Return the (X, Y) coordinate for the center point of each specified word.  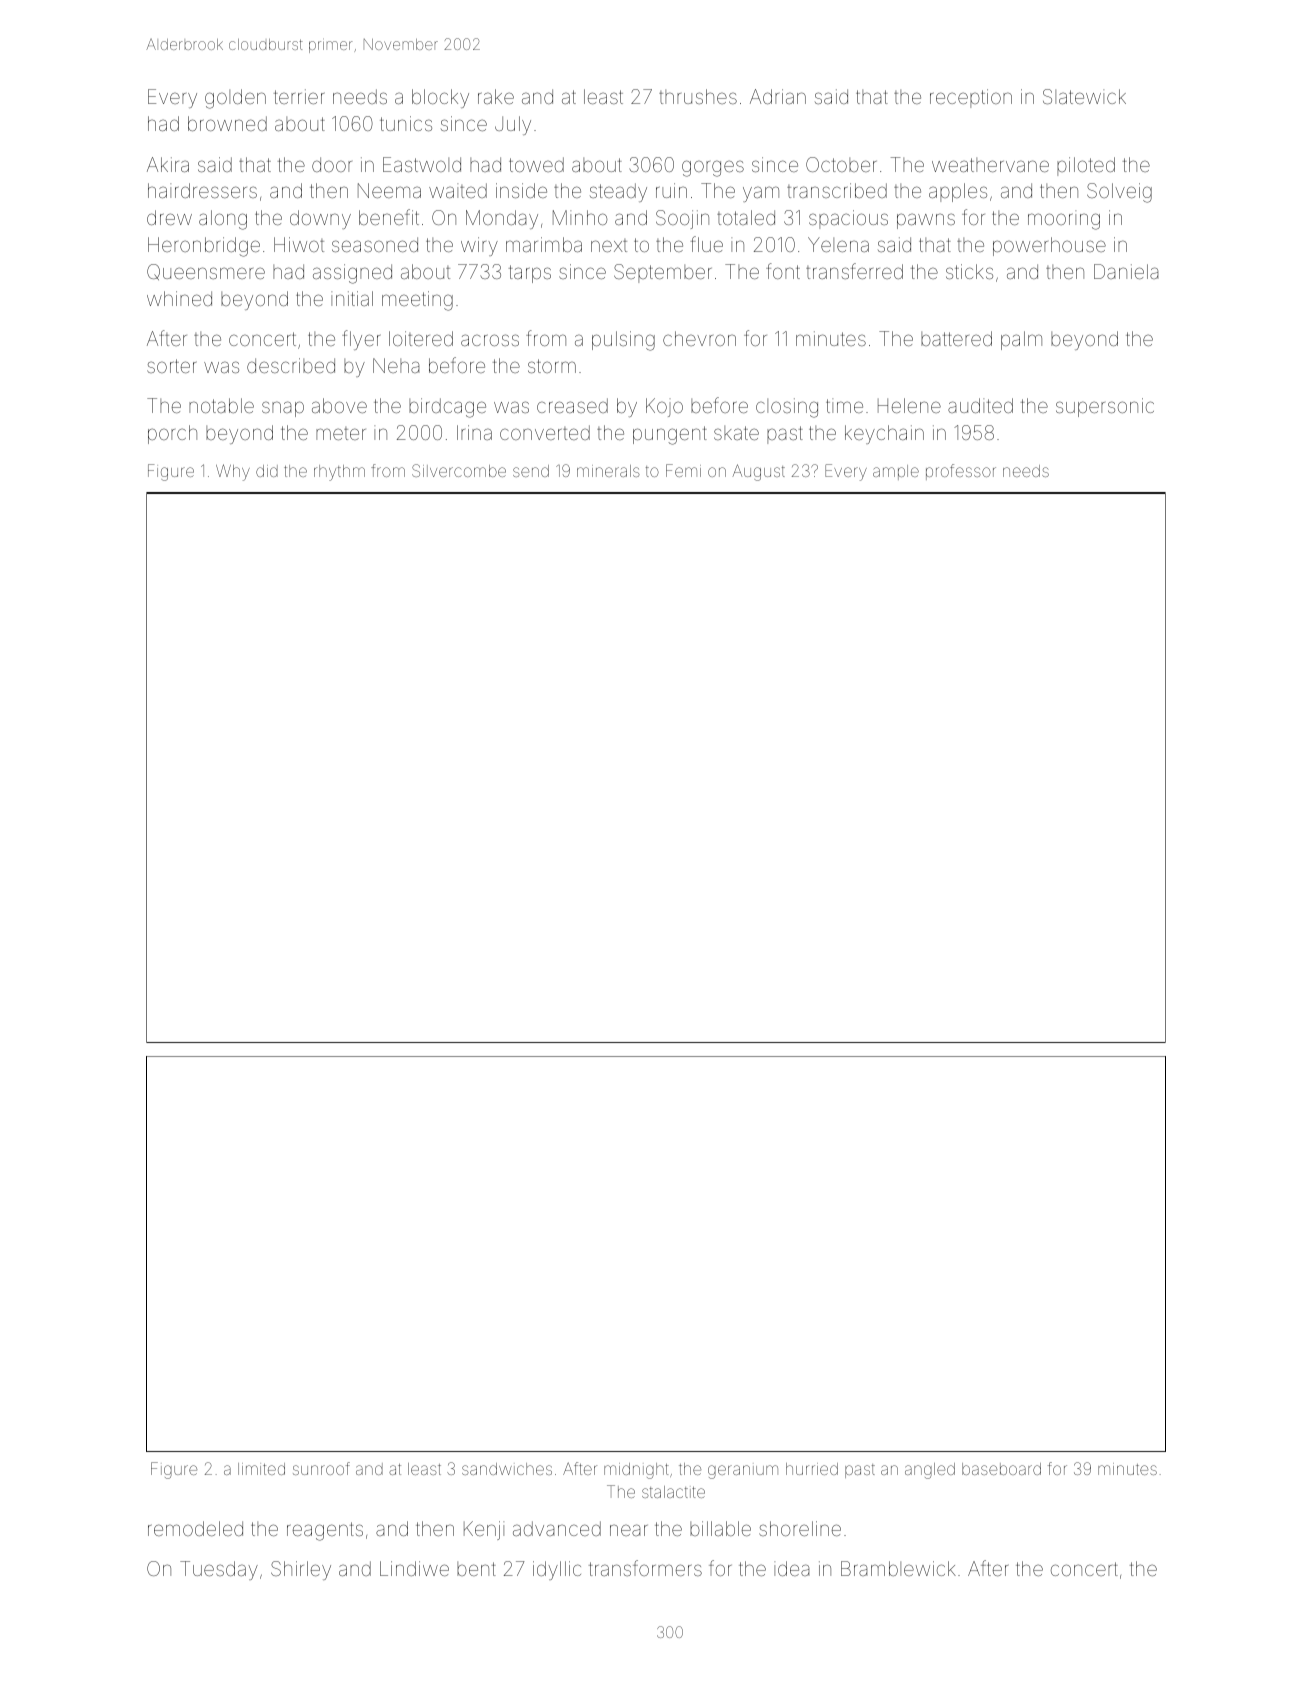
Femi (683, 470)
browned (227, 123)
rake (496, 96)
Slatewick (1084, 96)
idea (791, 1568)
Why (233, 472)
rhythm (339, 473)
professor (961, 472)
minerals (608, 471)
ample (896, 472)
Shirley (301, 1570)
